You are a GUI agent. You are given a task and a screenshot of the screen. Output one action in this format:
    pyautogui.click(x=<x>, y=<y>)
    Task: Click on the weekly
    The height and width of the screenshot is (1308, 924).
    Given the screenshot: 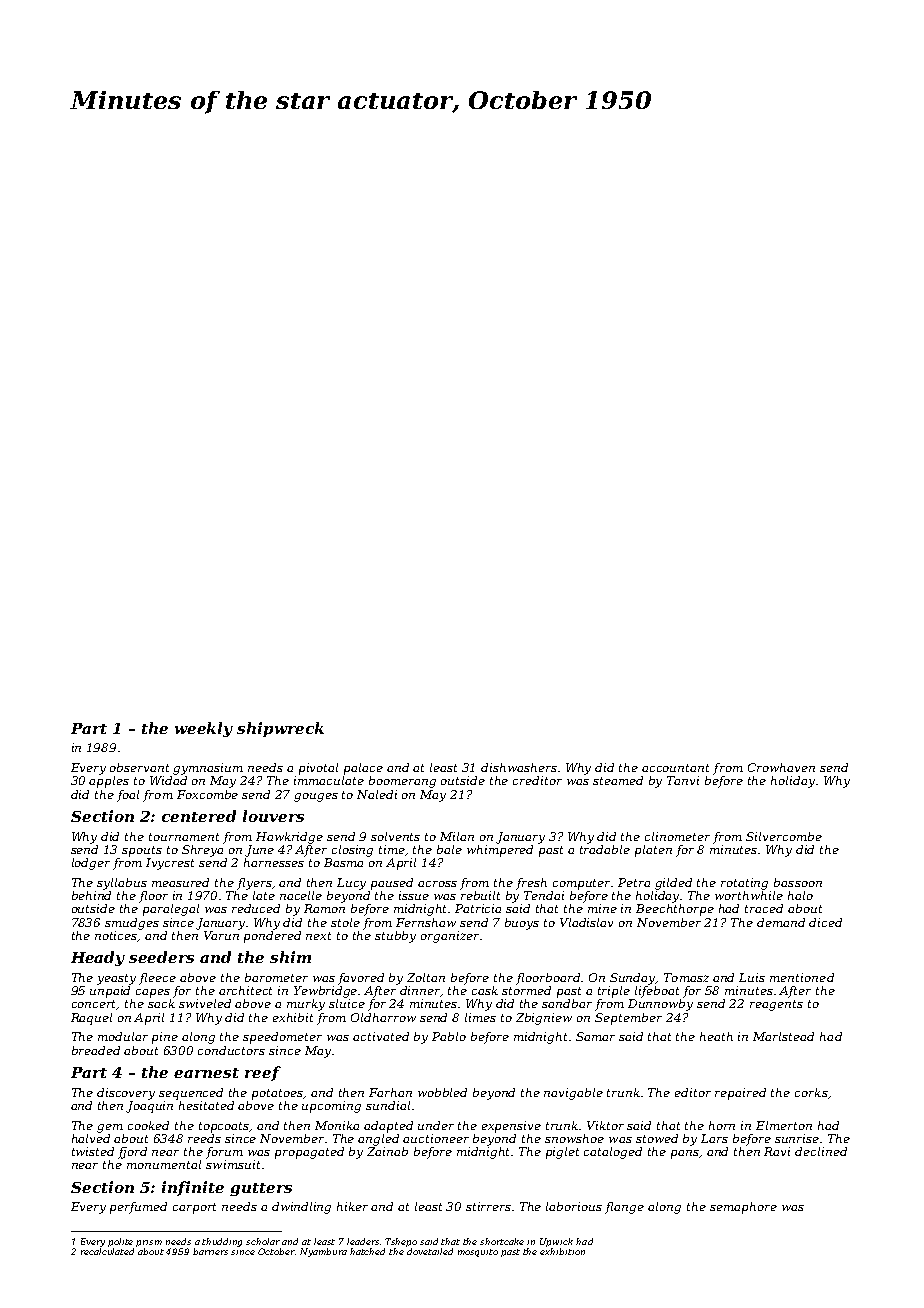 What is the action you would take?
    pyautogui.click(x=204, y=729)
